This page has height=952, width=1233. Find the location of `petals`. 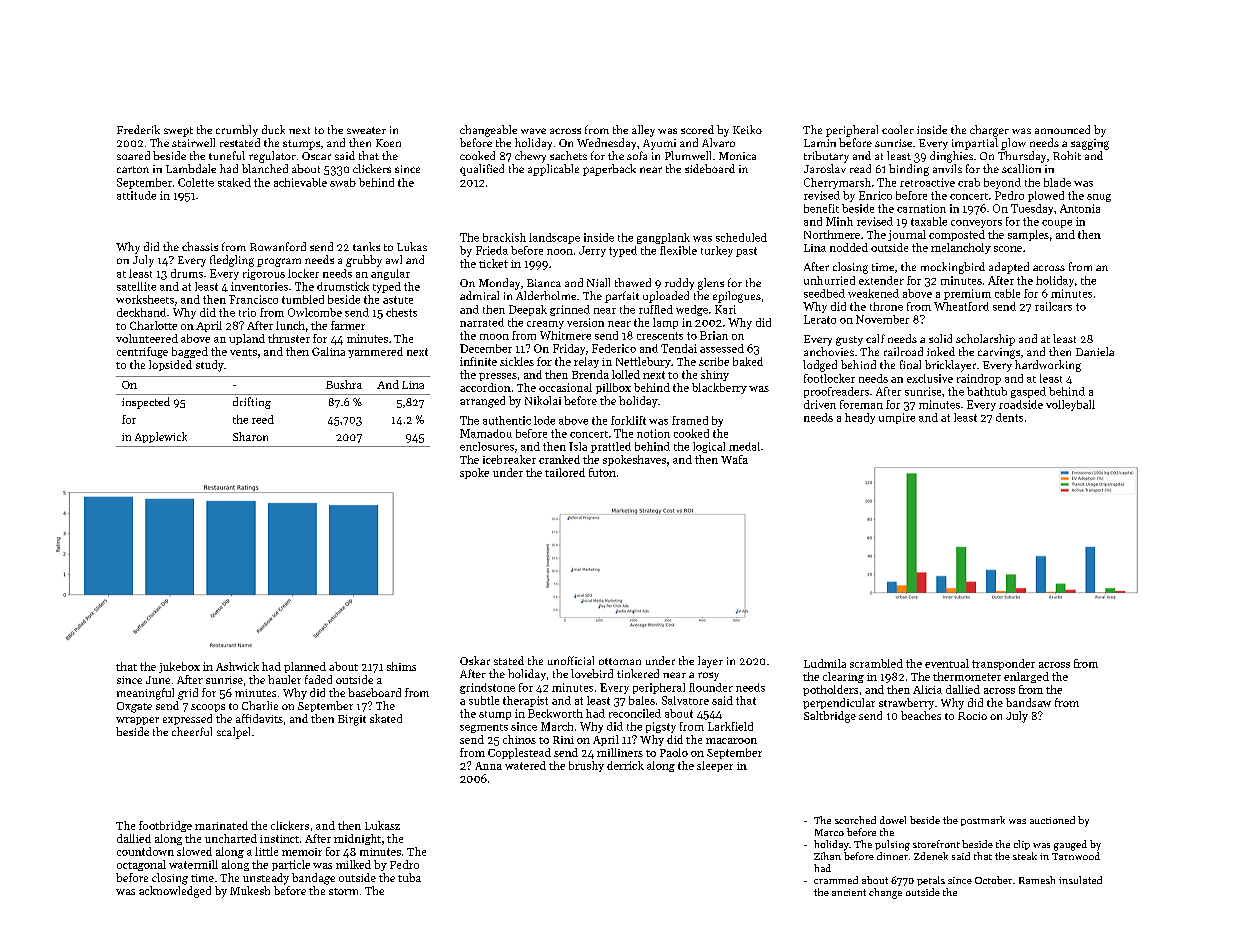

petals is located at coordinates (931, 881).
